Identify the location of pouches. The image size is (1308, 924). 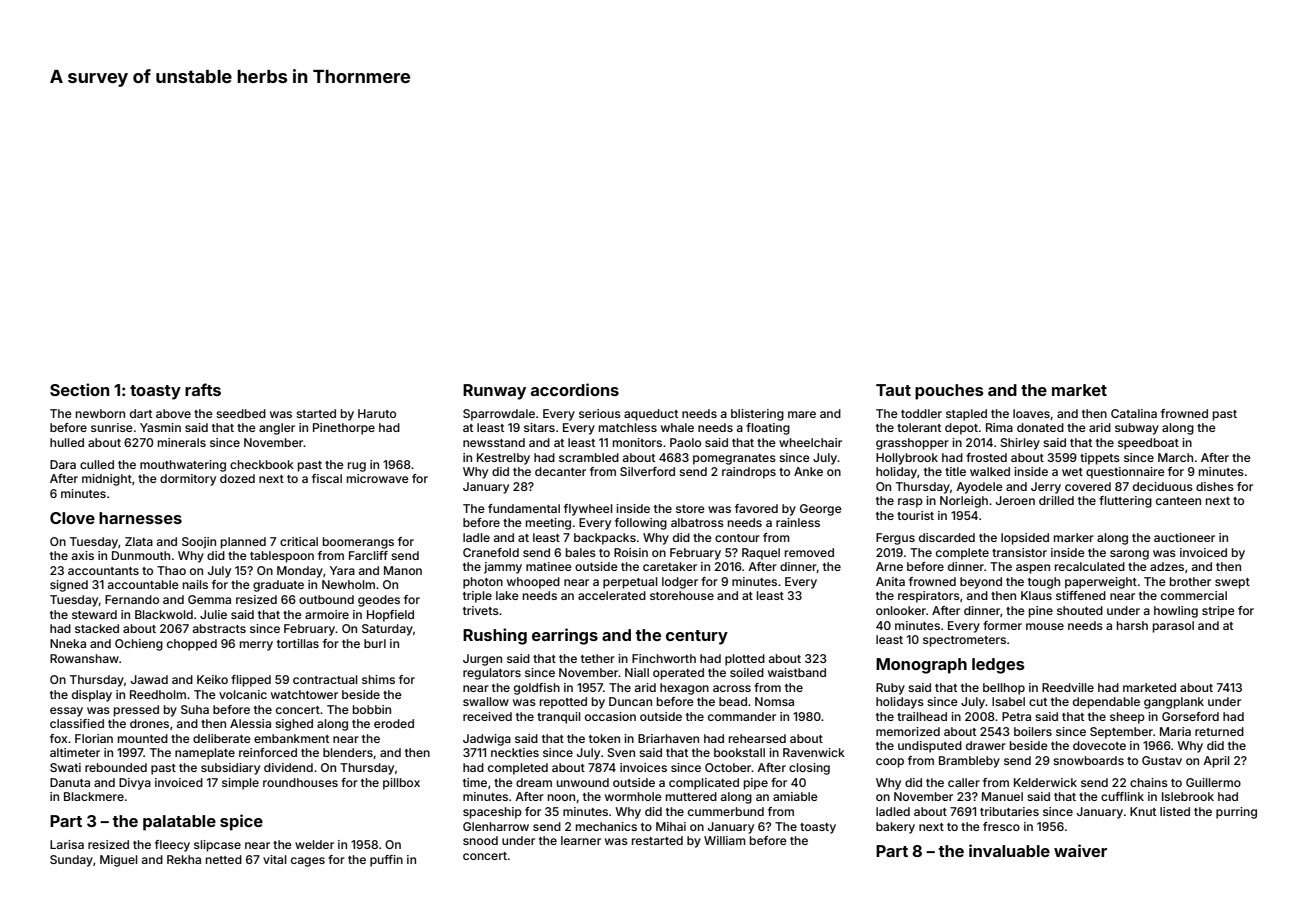
(949, 392).
